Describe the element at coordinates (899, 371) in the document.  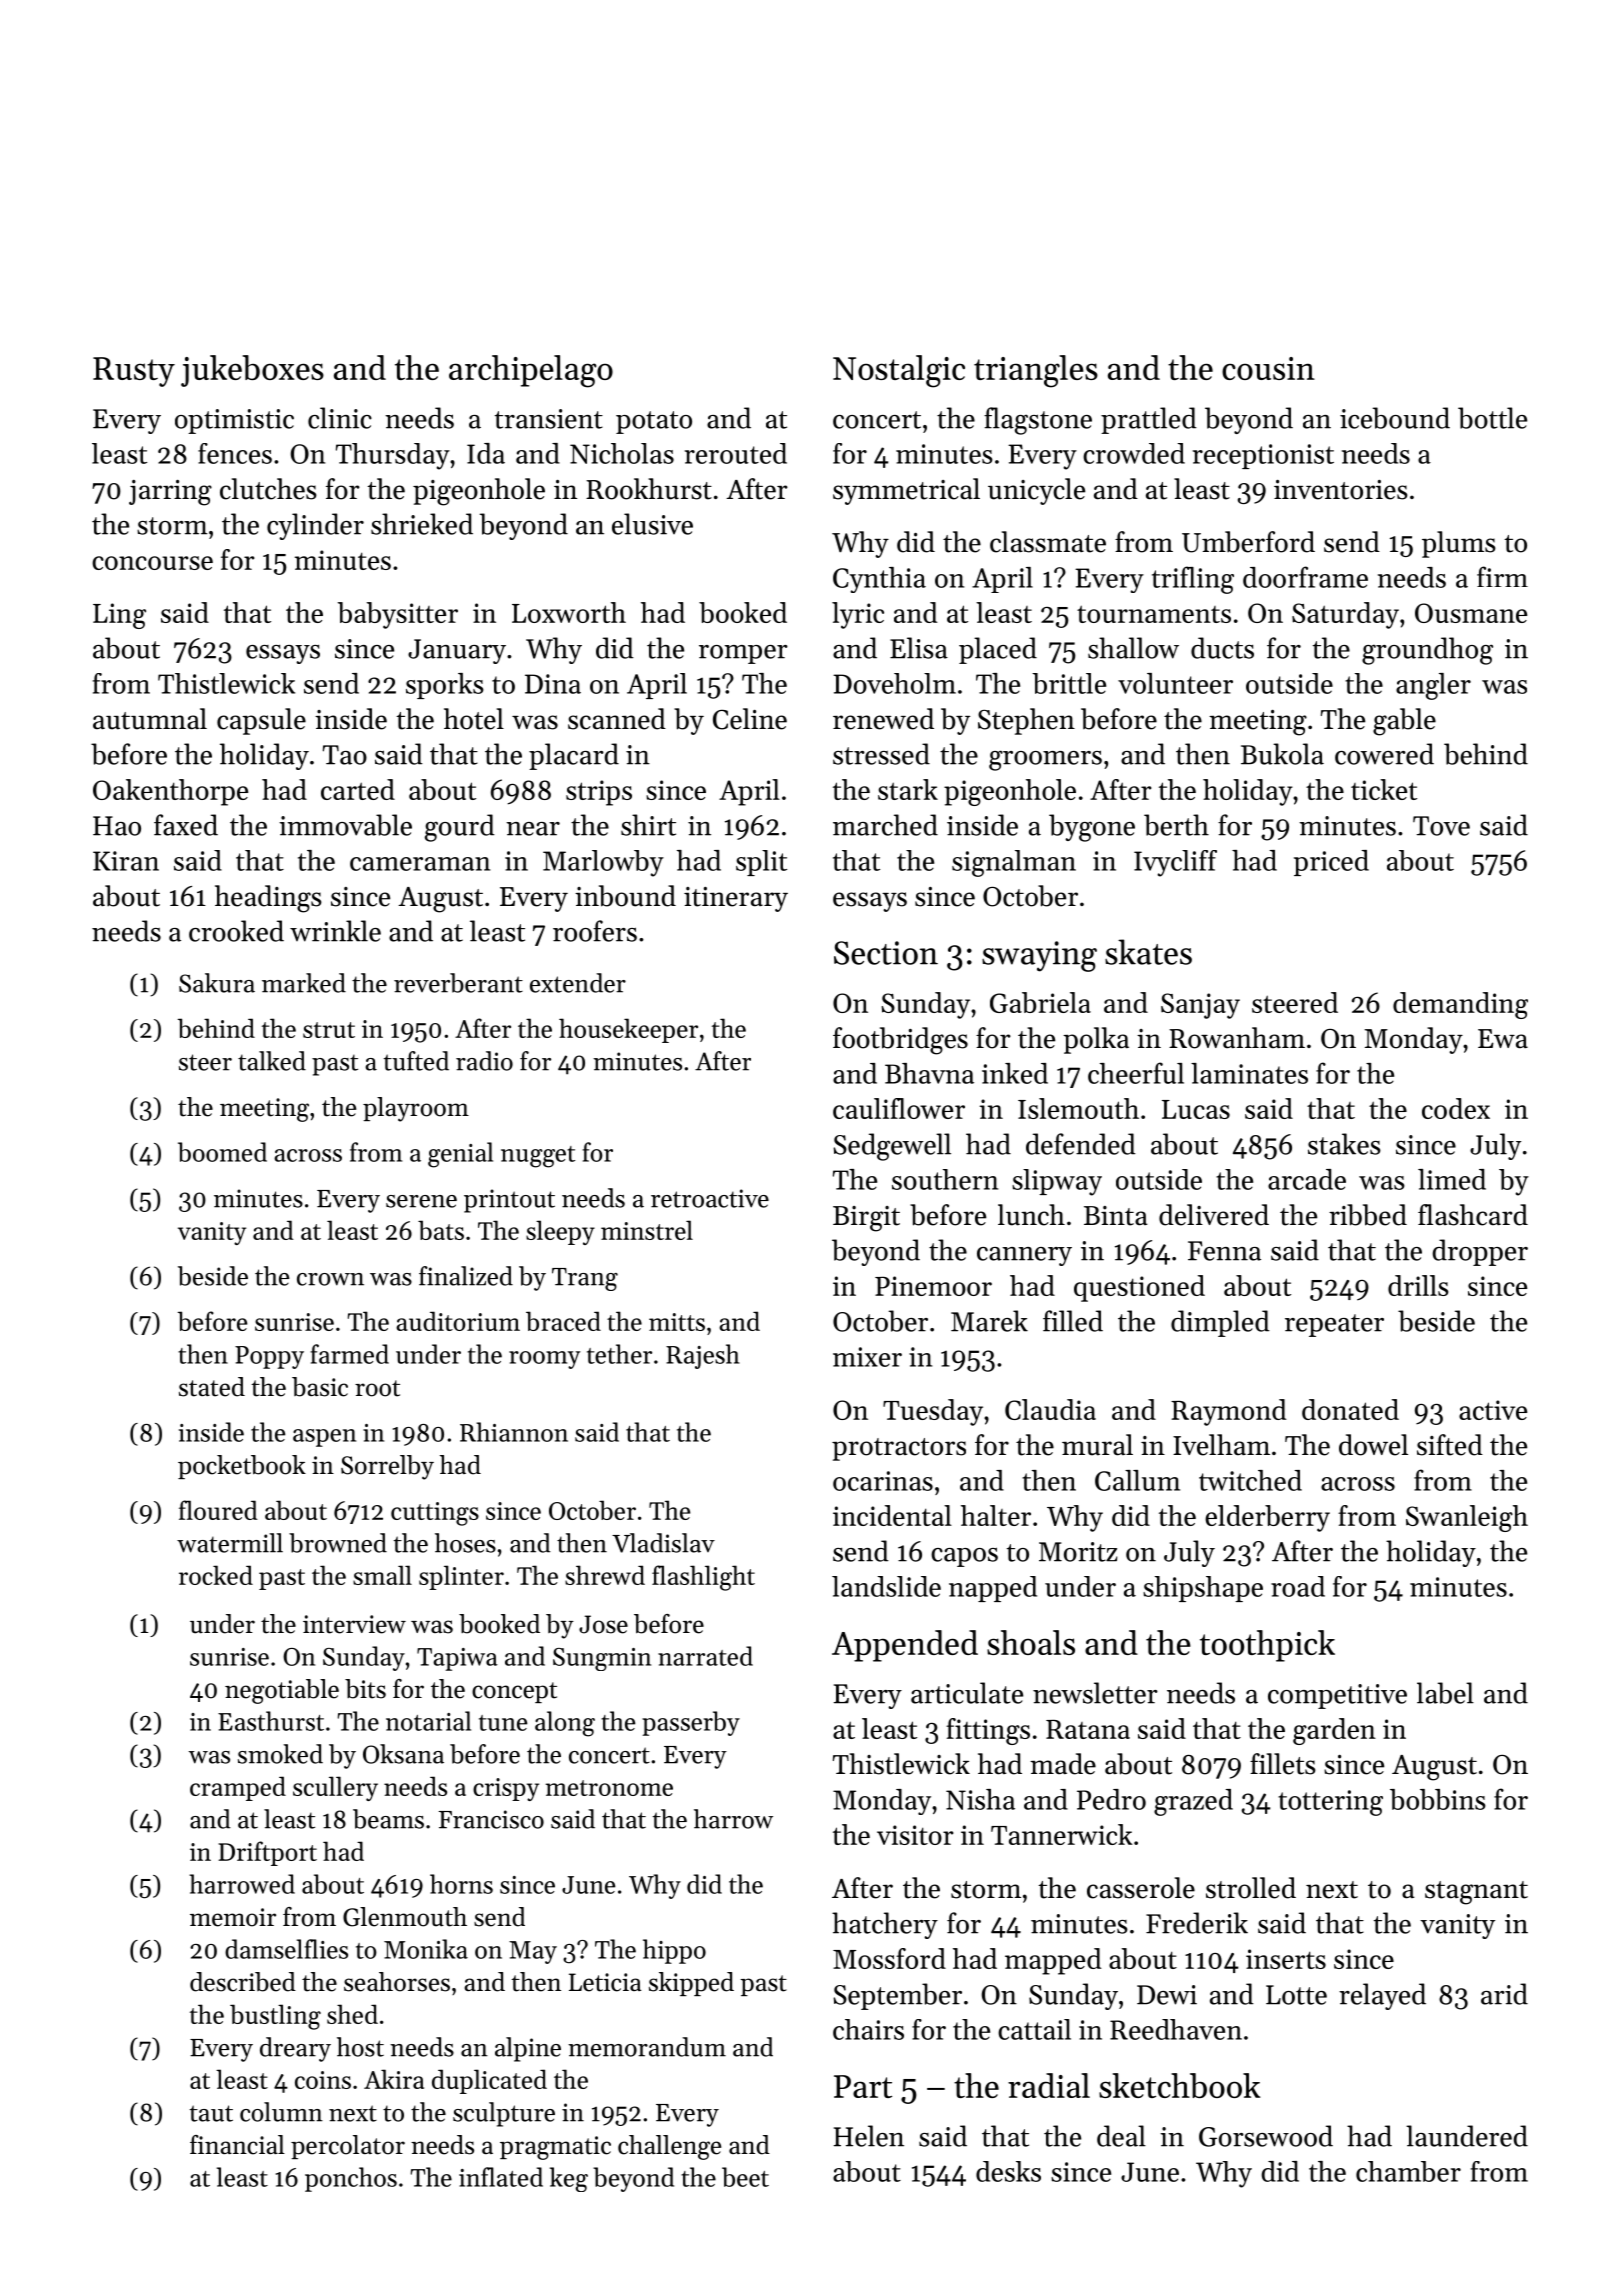
I see `Nostalgic` at that location.
